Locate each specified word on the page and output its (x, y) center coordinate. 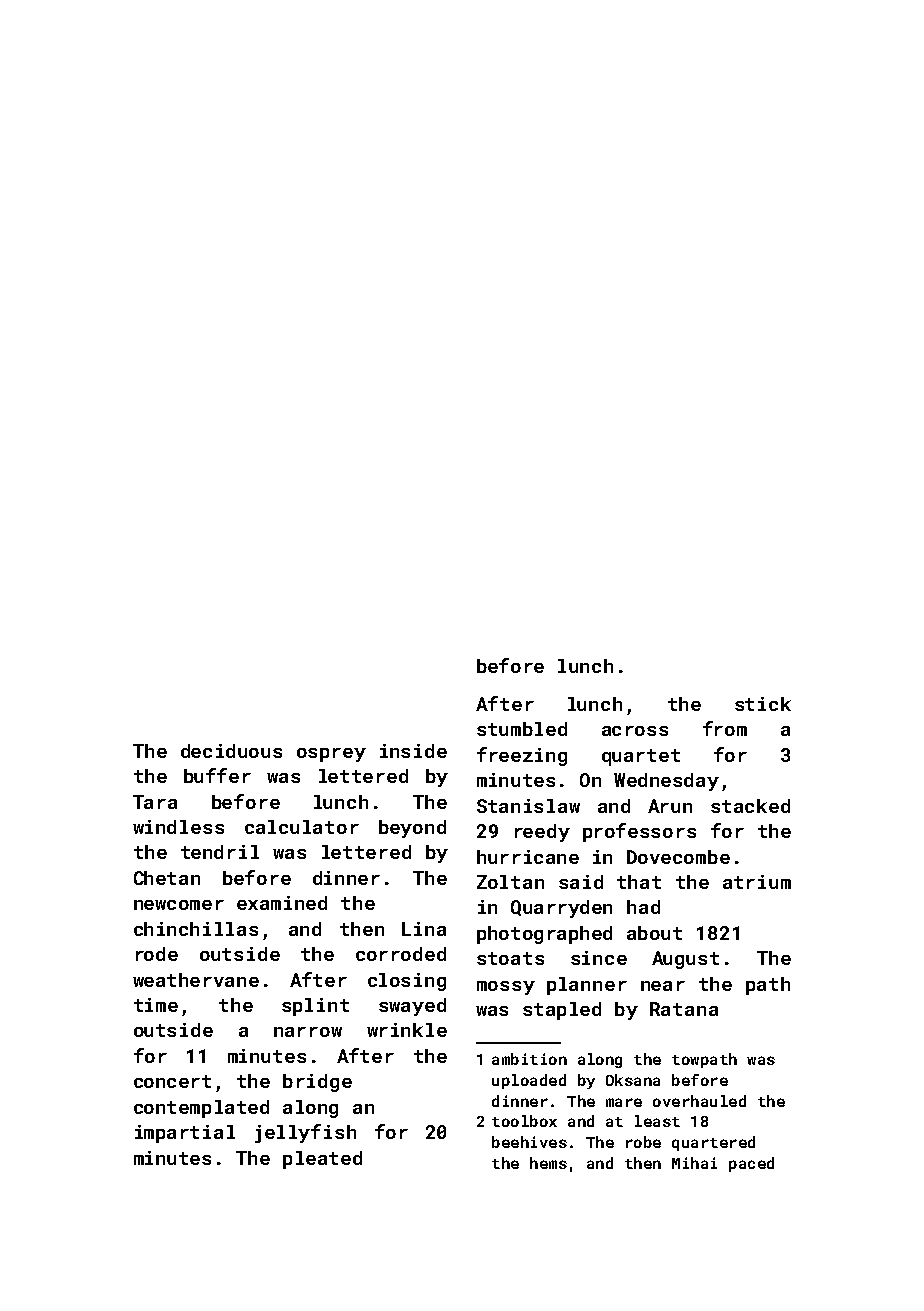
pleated (322, 1160)
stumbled (522, 729)
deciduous (231, 751)
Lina (424, 929)
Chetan (167, 878)
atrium (757, 882)
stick (763, 704)
